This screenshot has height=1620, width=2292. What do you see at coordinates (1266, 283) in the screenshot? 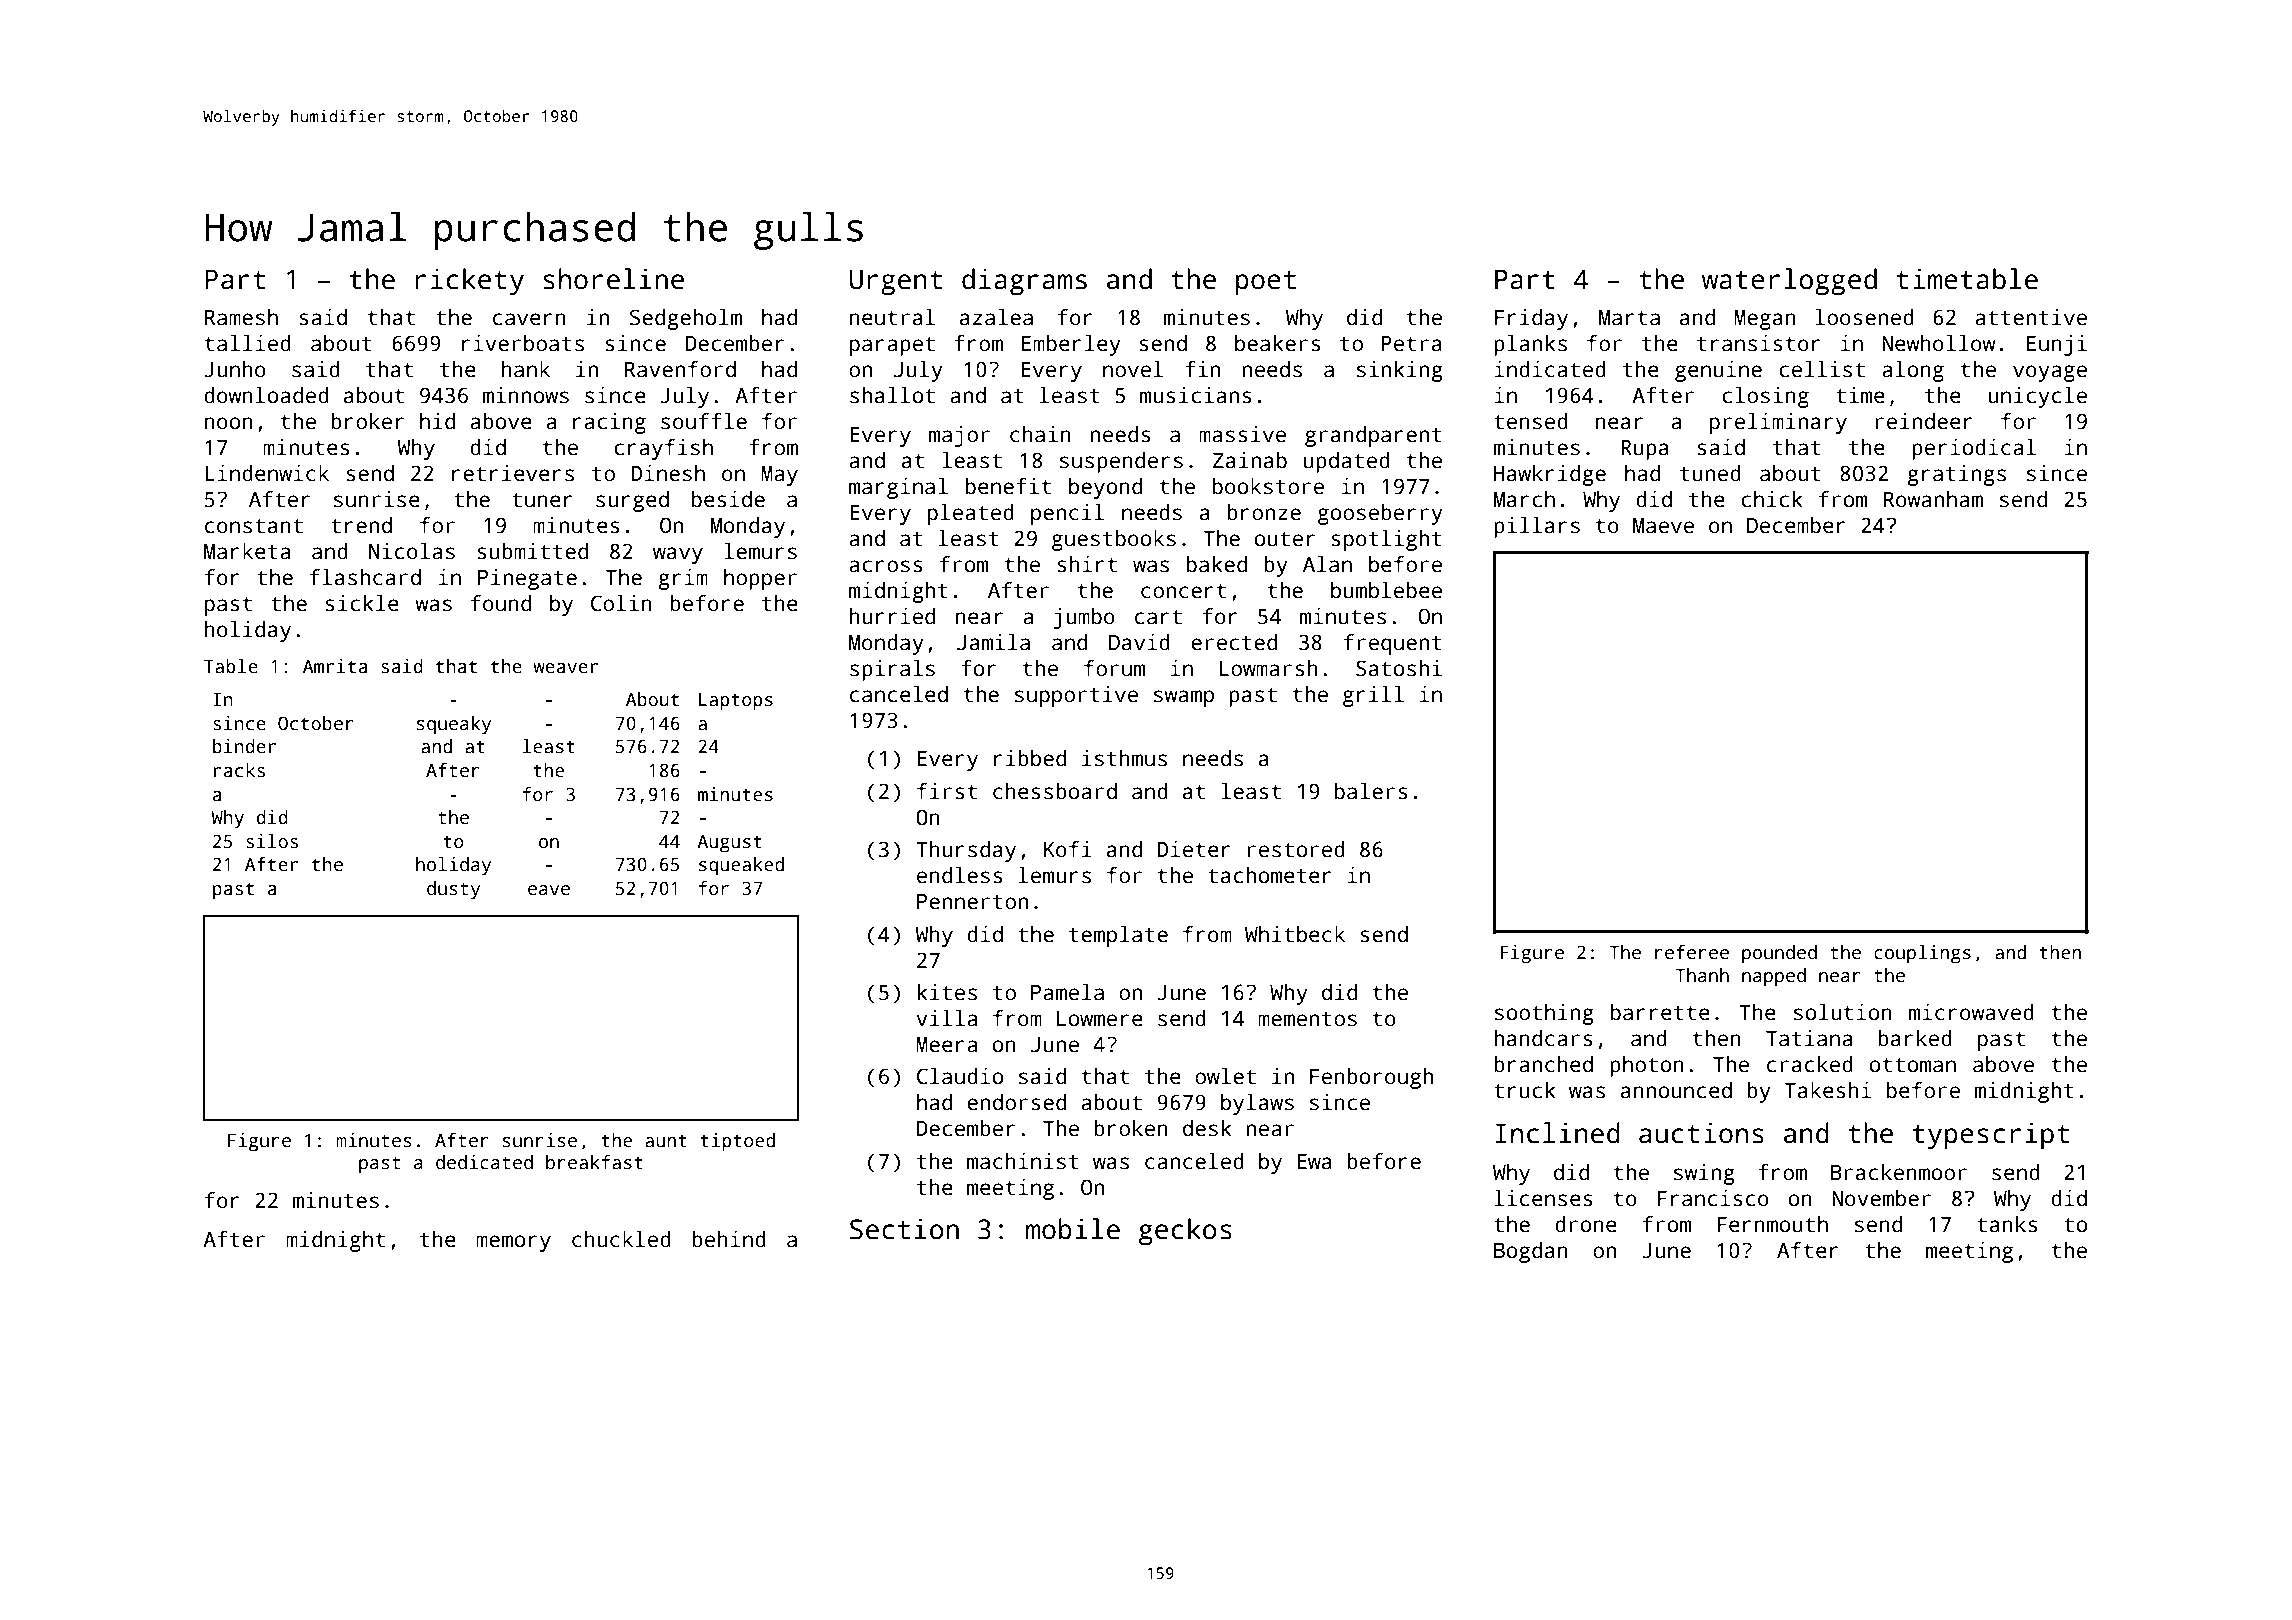
I see `poet` at bounding box center [1266, 283].
